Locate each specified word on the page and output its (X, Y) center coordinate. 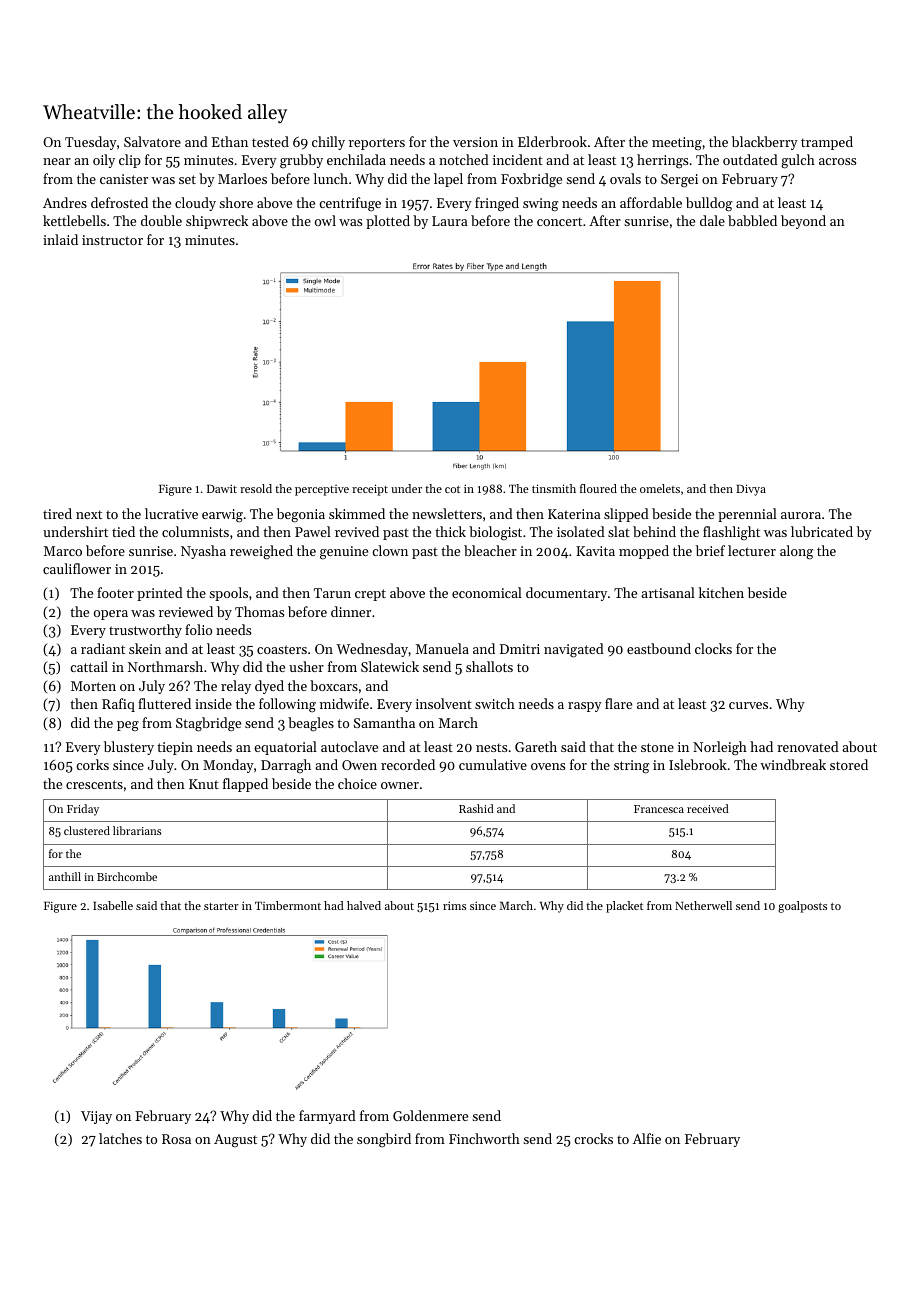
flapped (245, 785)
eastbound (659, 648)
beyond (803, 222)
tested (270, 141)
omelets (660, 488)
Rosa (176, 1139)
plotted (388, 222)
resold (256, 488)
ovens (548, 766)
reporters (377, 144)
